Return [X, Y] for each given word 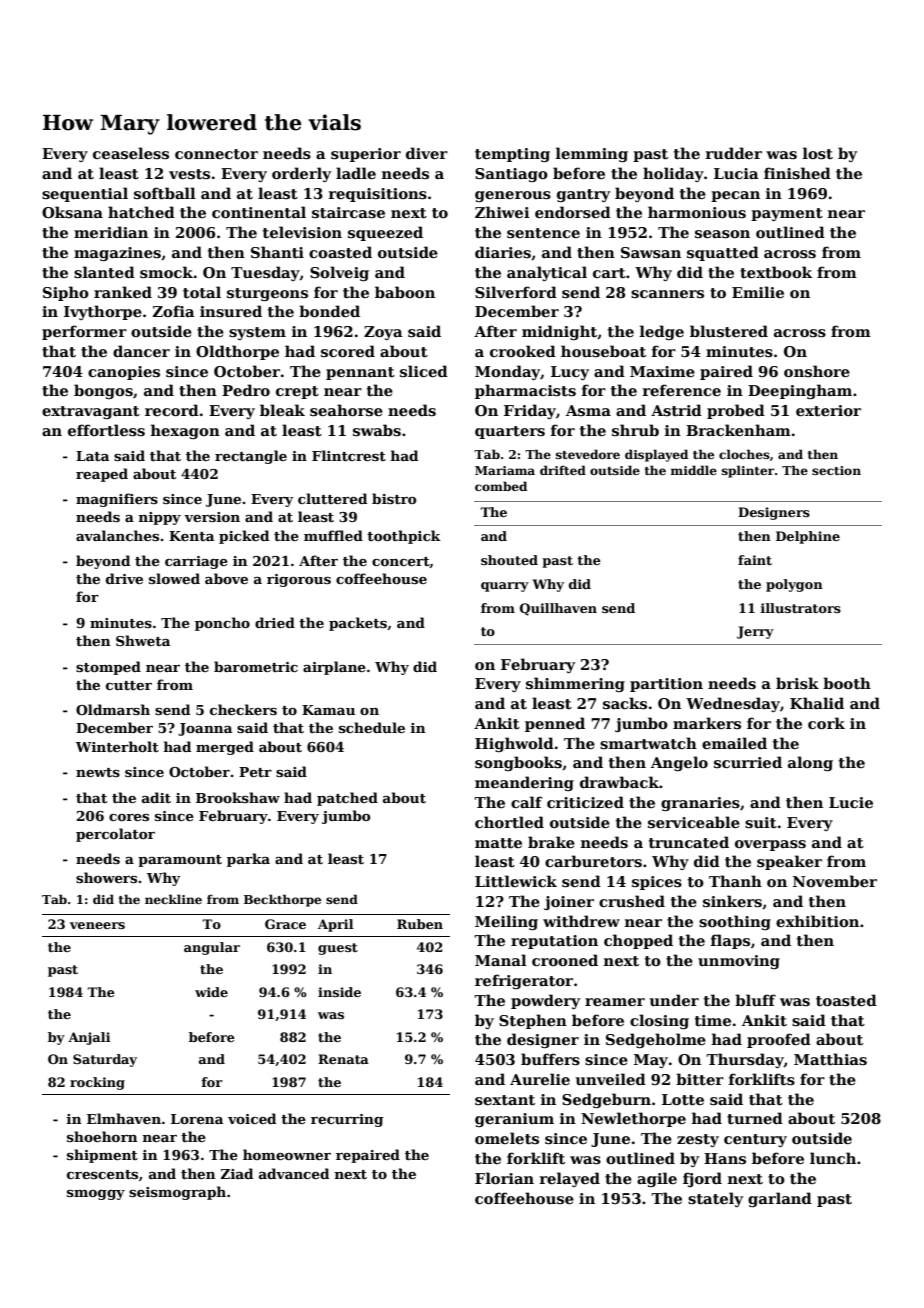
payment [787, 214]
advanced [294, 1173]
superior [366, 155]
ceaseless [131, 153]
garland [780, 1199]
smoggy [96, 1195]
